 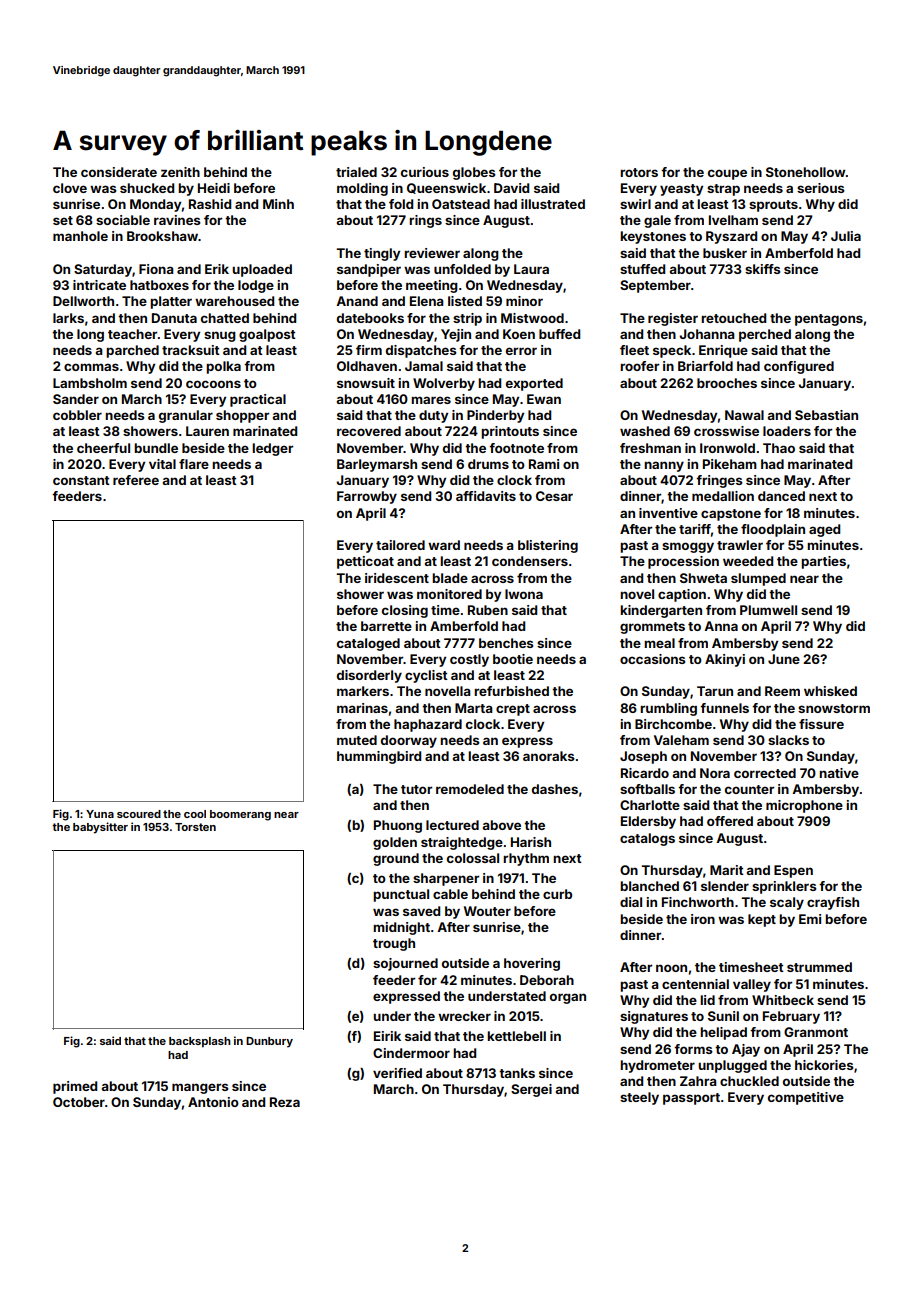 I want to click on counter, so click(x=749, y=789).
